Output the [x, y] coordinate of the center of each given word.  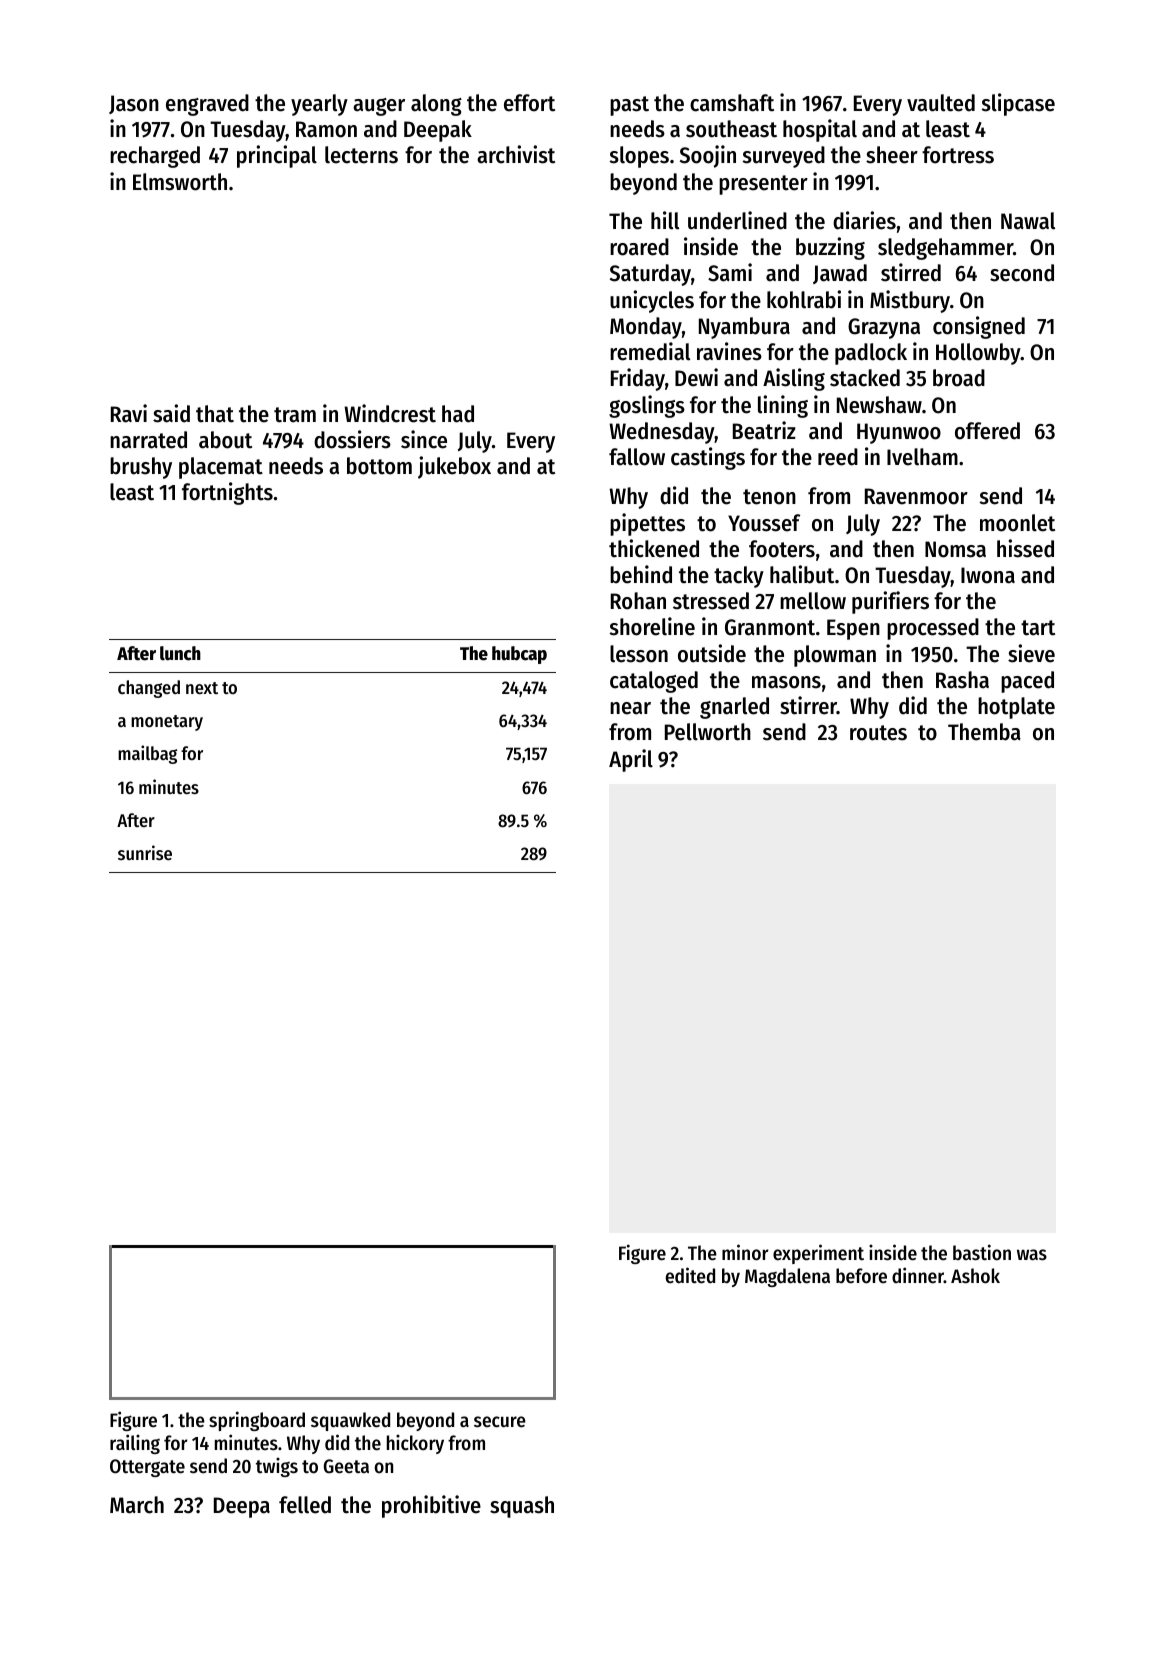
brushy [141, 468]
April [631, 760]
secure [500, 1422]
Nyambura [744, 328]
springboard [257, 1421]
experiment [818, 1254]
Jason [134, 104]
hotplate [1016, 708]
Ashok [975, 1276]
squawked [350, 1421]
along [436, 105]
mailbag [147, 754]
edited [690, 1275]
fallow [637, 457]
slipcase [1018, 104]
